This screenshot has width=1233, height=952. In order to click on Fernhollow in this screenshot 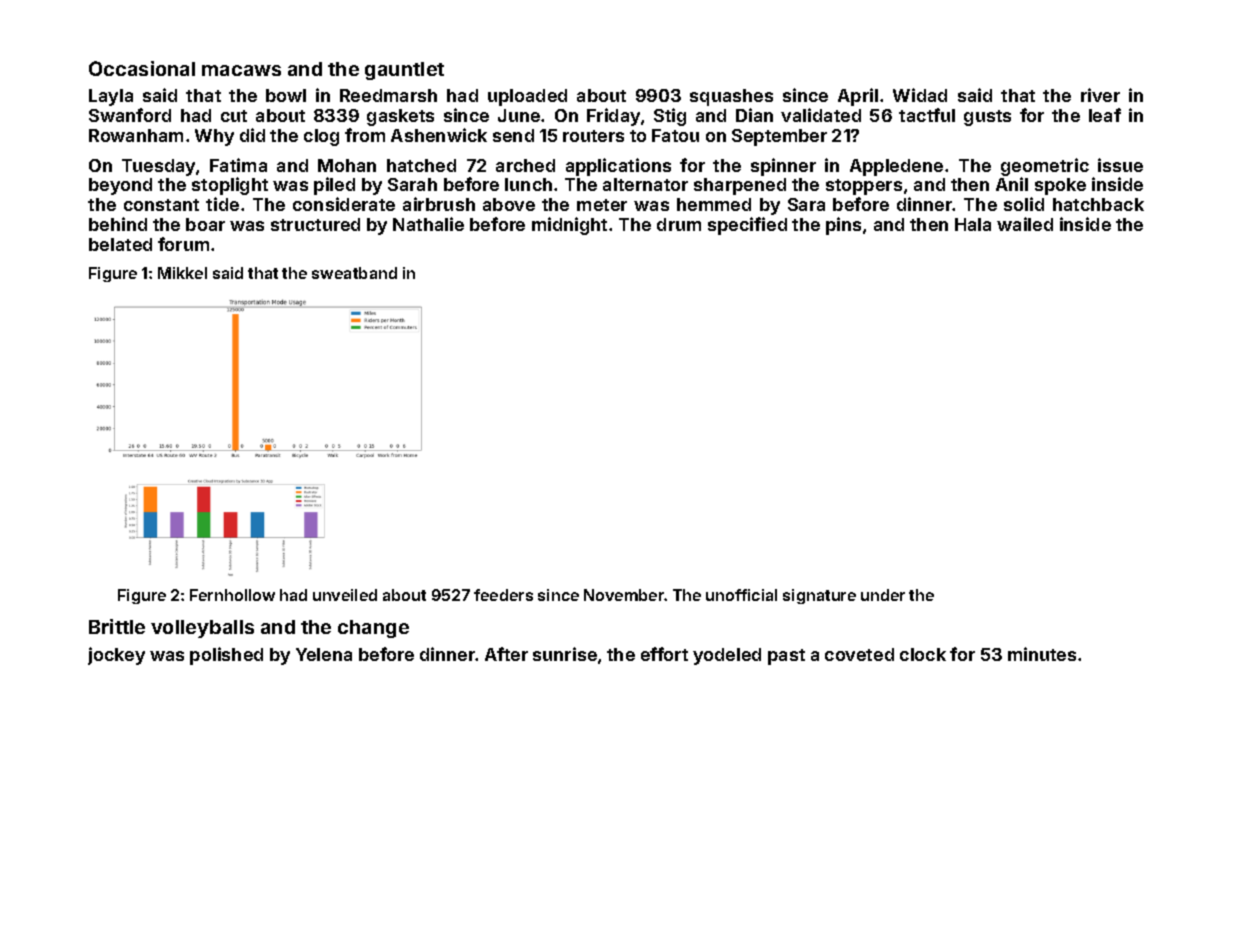, I will do `click(232, 595)`.
